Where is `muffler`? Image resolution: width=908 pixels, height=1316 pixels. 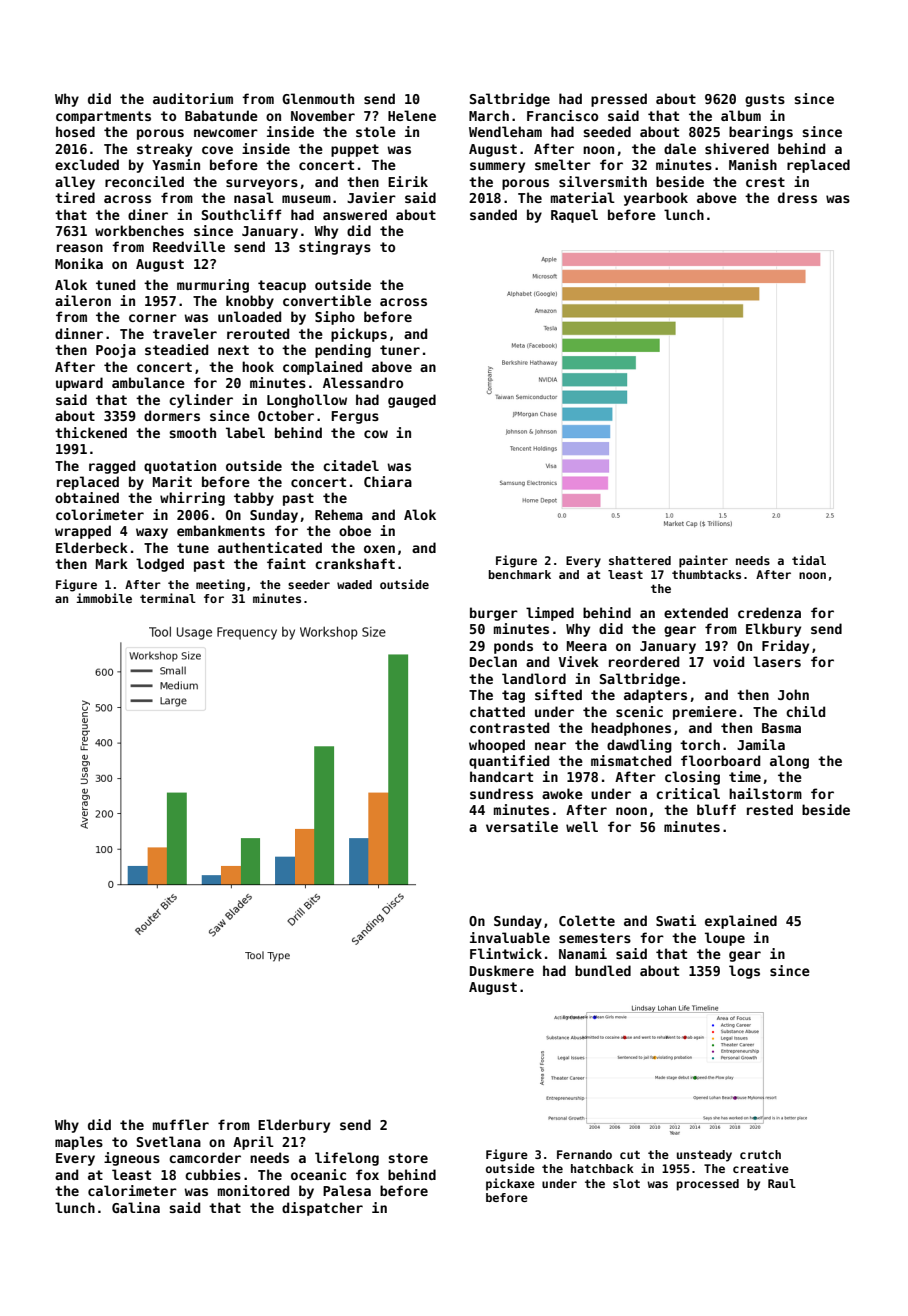 muffler is located at coordinates (181, 1124).
